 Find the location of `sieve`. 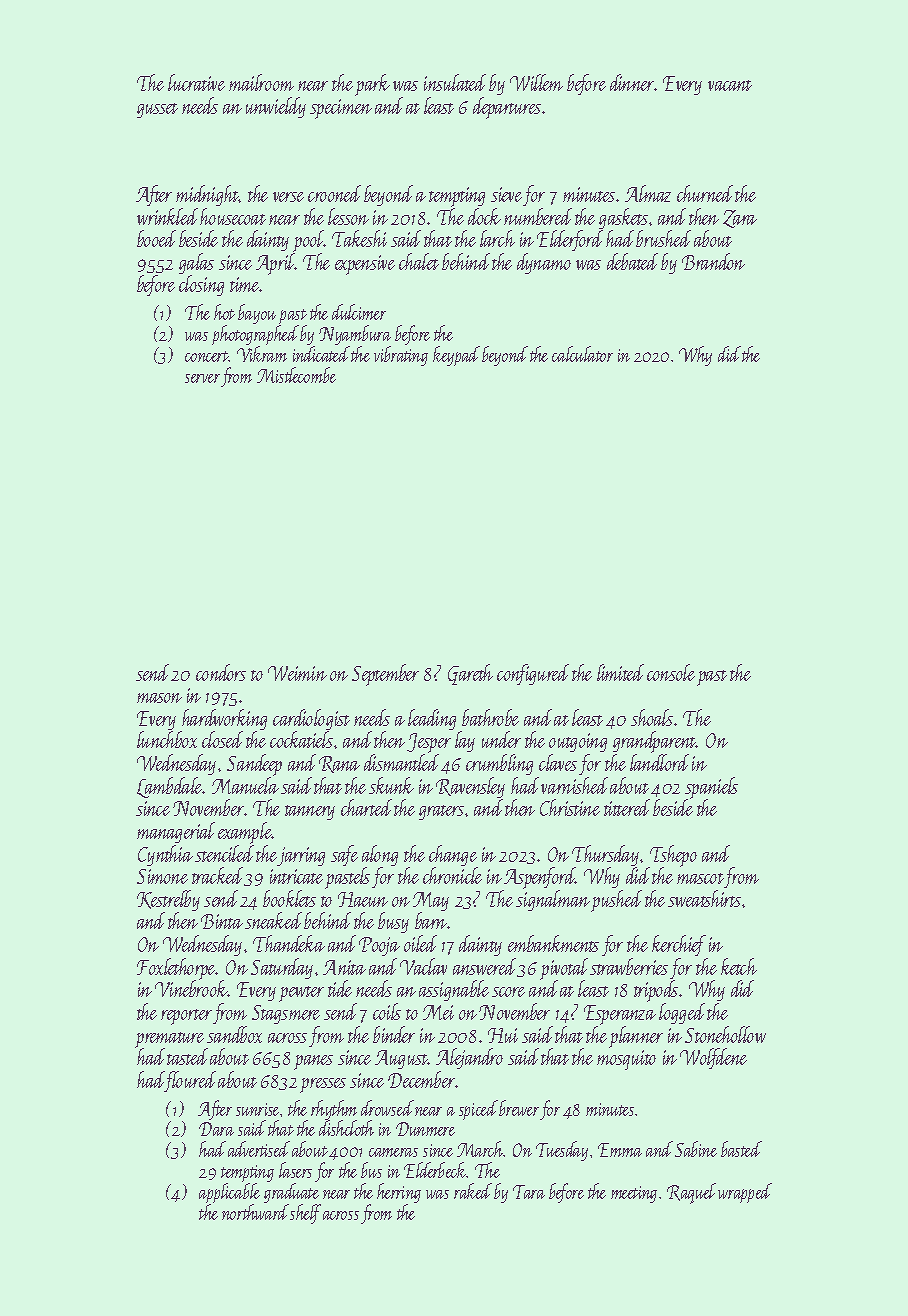

sieve is located at coordinates (506, 194).
